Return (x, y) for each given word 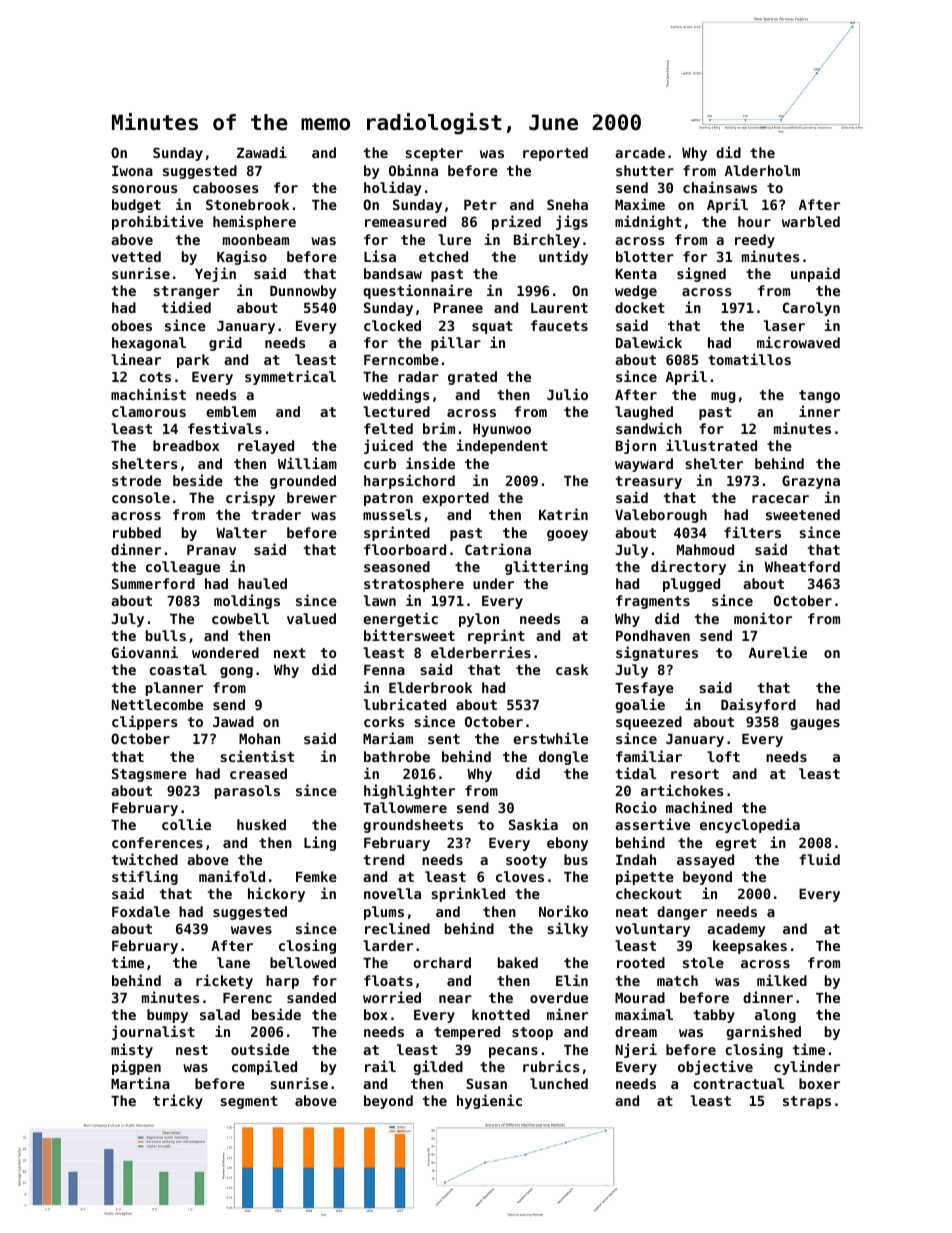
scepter (434, 154)
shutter (645, 170)
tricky (178, 1101)
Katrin (563, 514)
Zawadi (262, 152)
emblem (231, 411)
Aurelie (778, 652)
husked (261, 824)
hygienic (489, 1101)
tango (819, 396)
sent (444, 739)
